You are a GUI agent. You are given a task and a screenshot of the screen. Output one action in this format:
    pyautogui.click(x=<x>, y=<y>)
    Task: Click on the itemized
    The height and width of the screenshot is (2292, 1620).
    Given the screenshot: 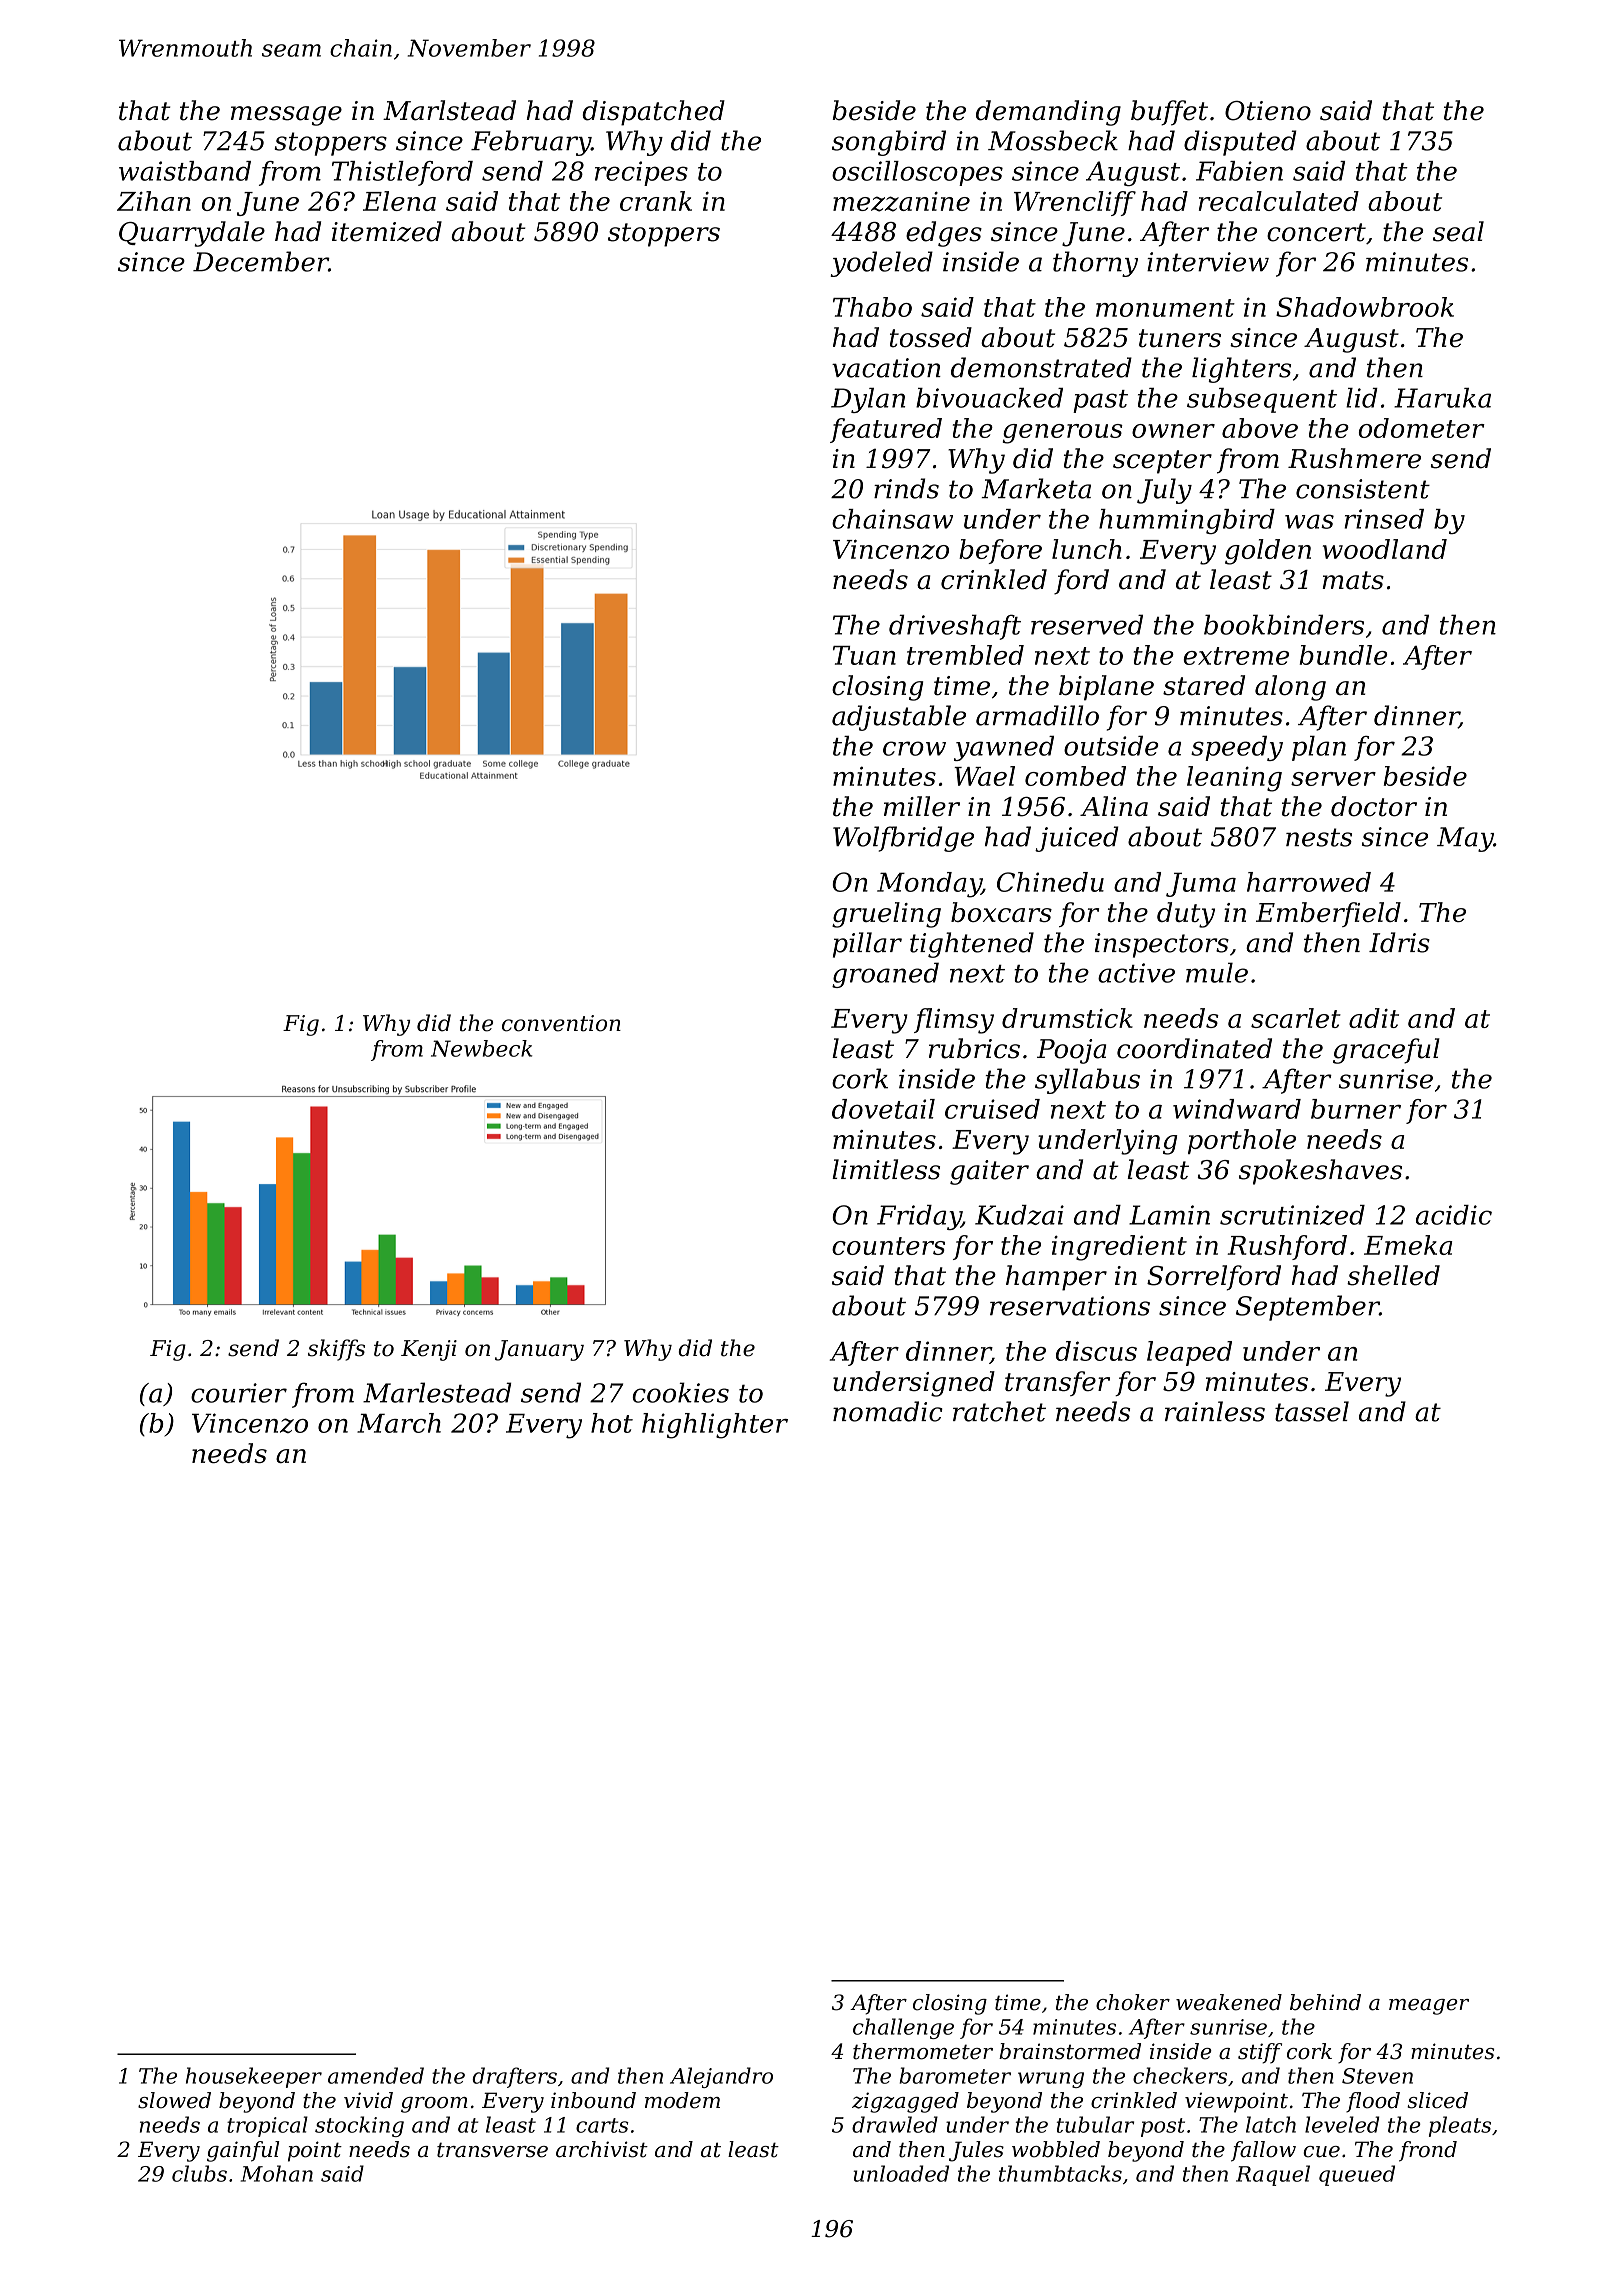 What is the action you would take?
    pyautogui.click(x=387, y=231)
